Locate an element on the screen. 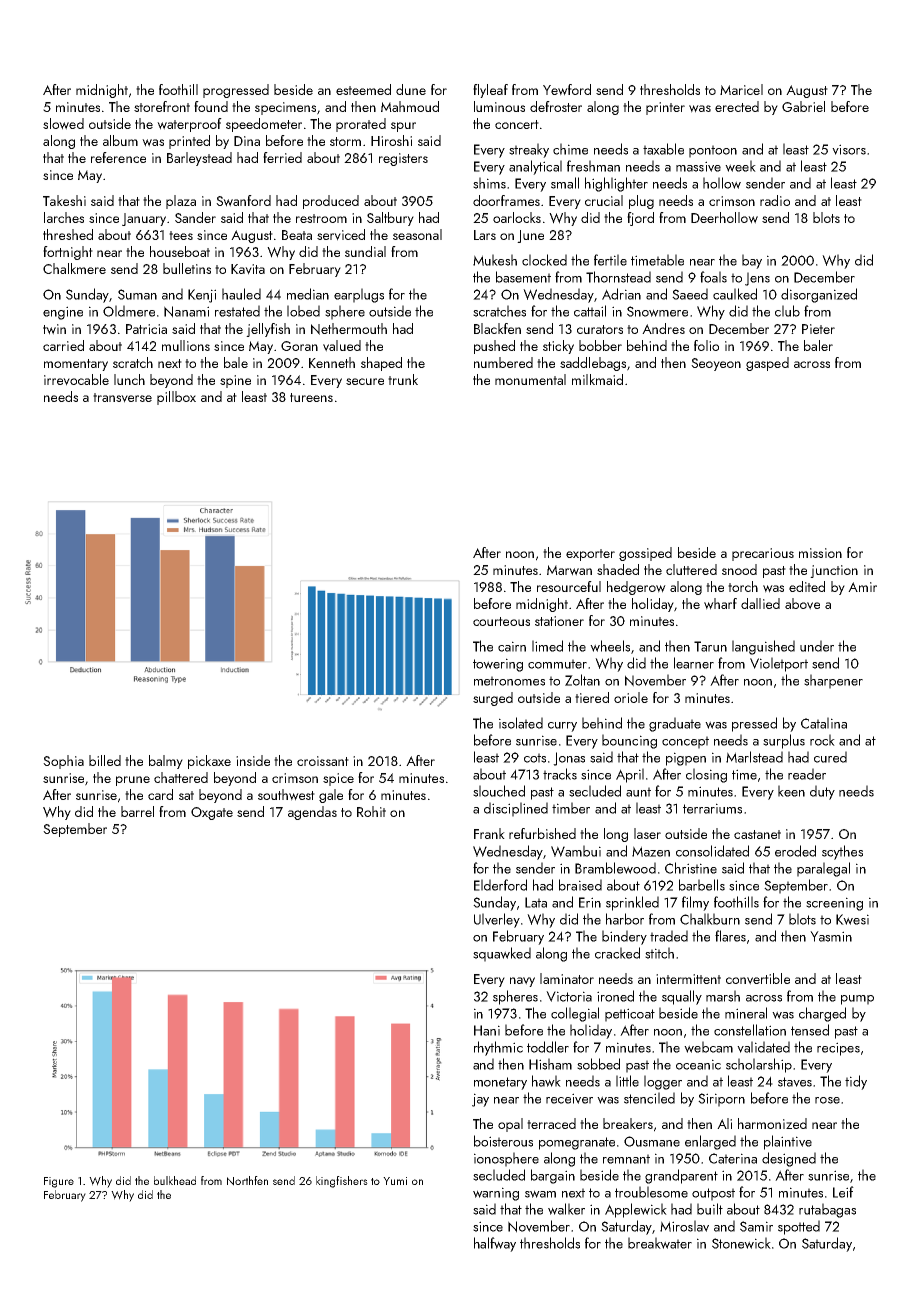 The height and width of the screenshot is (1308, 924). dune is located at coordinates (411, 89).
